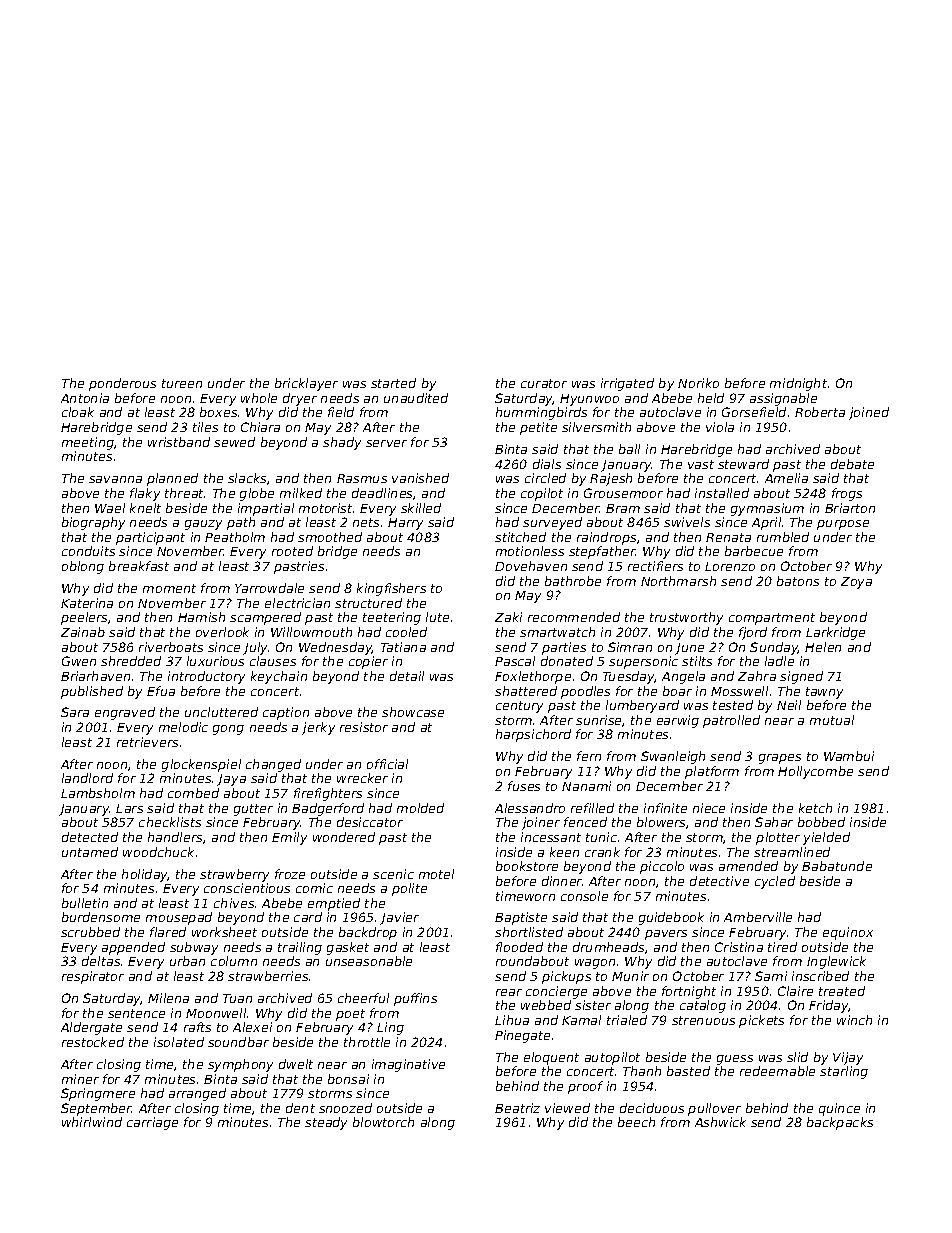 The height and width of the image is (1233, 952). What do you see at coordinates (90, 932) in the image?
I see `scrubbed` at bounding box center [90, 932].
